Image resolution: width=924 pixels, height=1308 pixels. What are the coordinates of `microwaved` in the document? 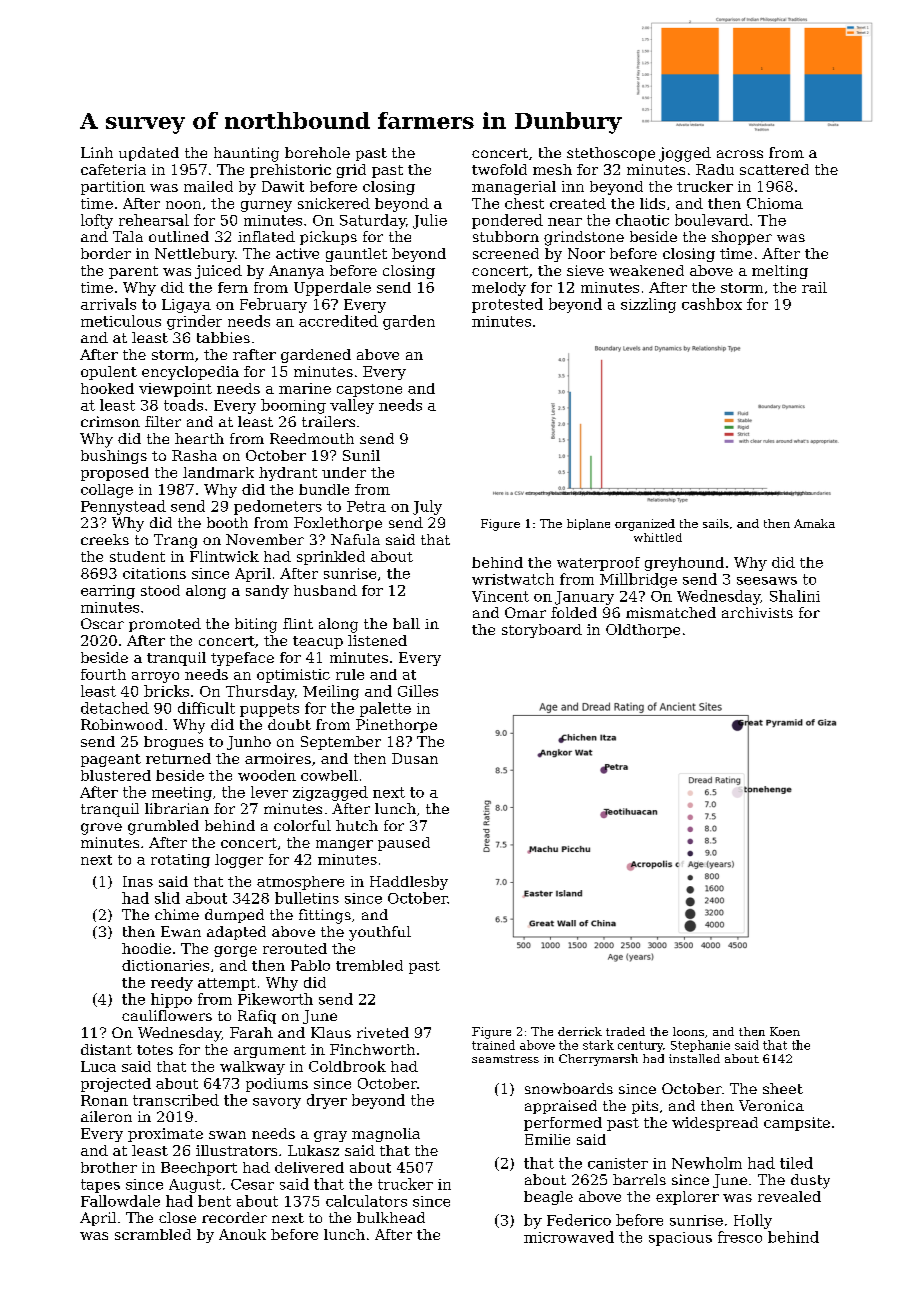 It's located at (569, 1237).
